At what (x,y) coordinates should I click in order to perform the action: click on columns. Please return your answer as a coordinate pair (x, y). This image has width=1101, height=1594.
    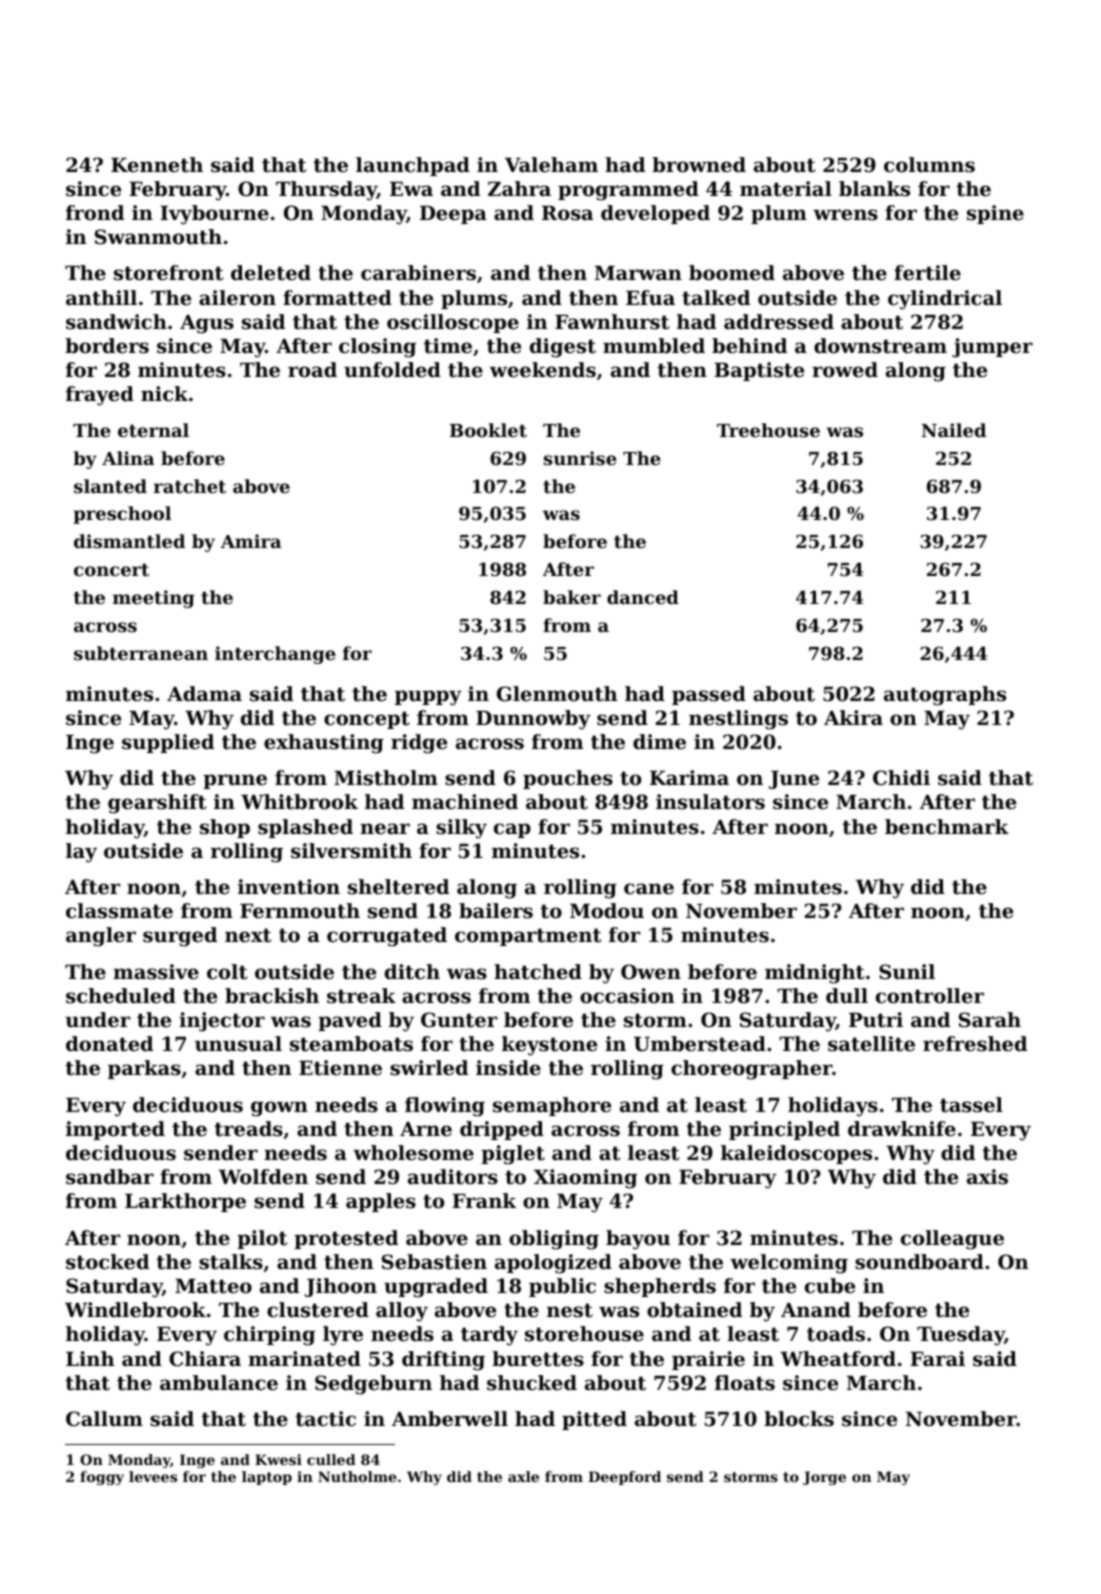
    Looking at the image, I should click on (929, 165).
